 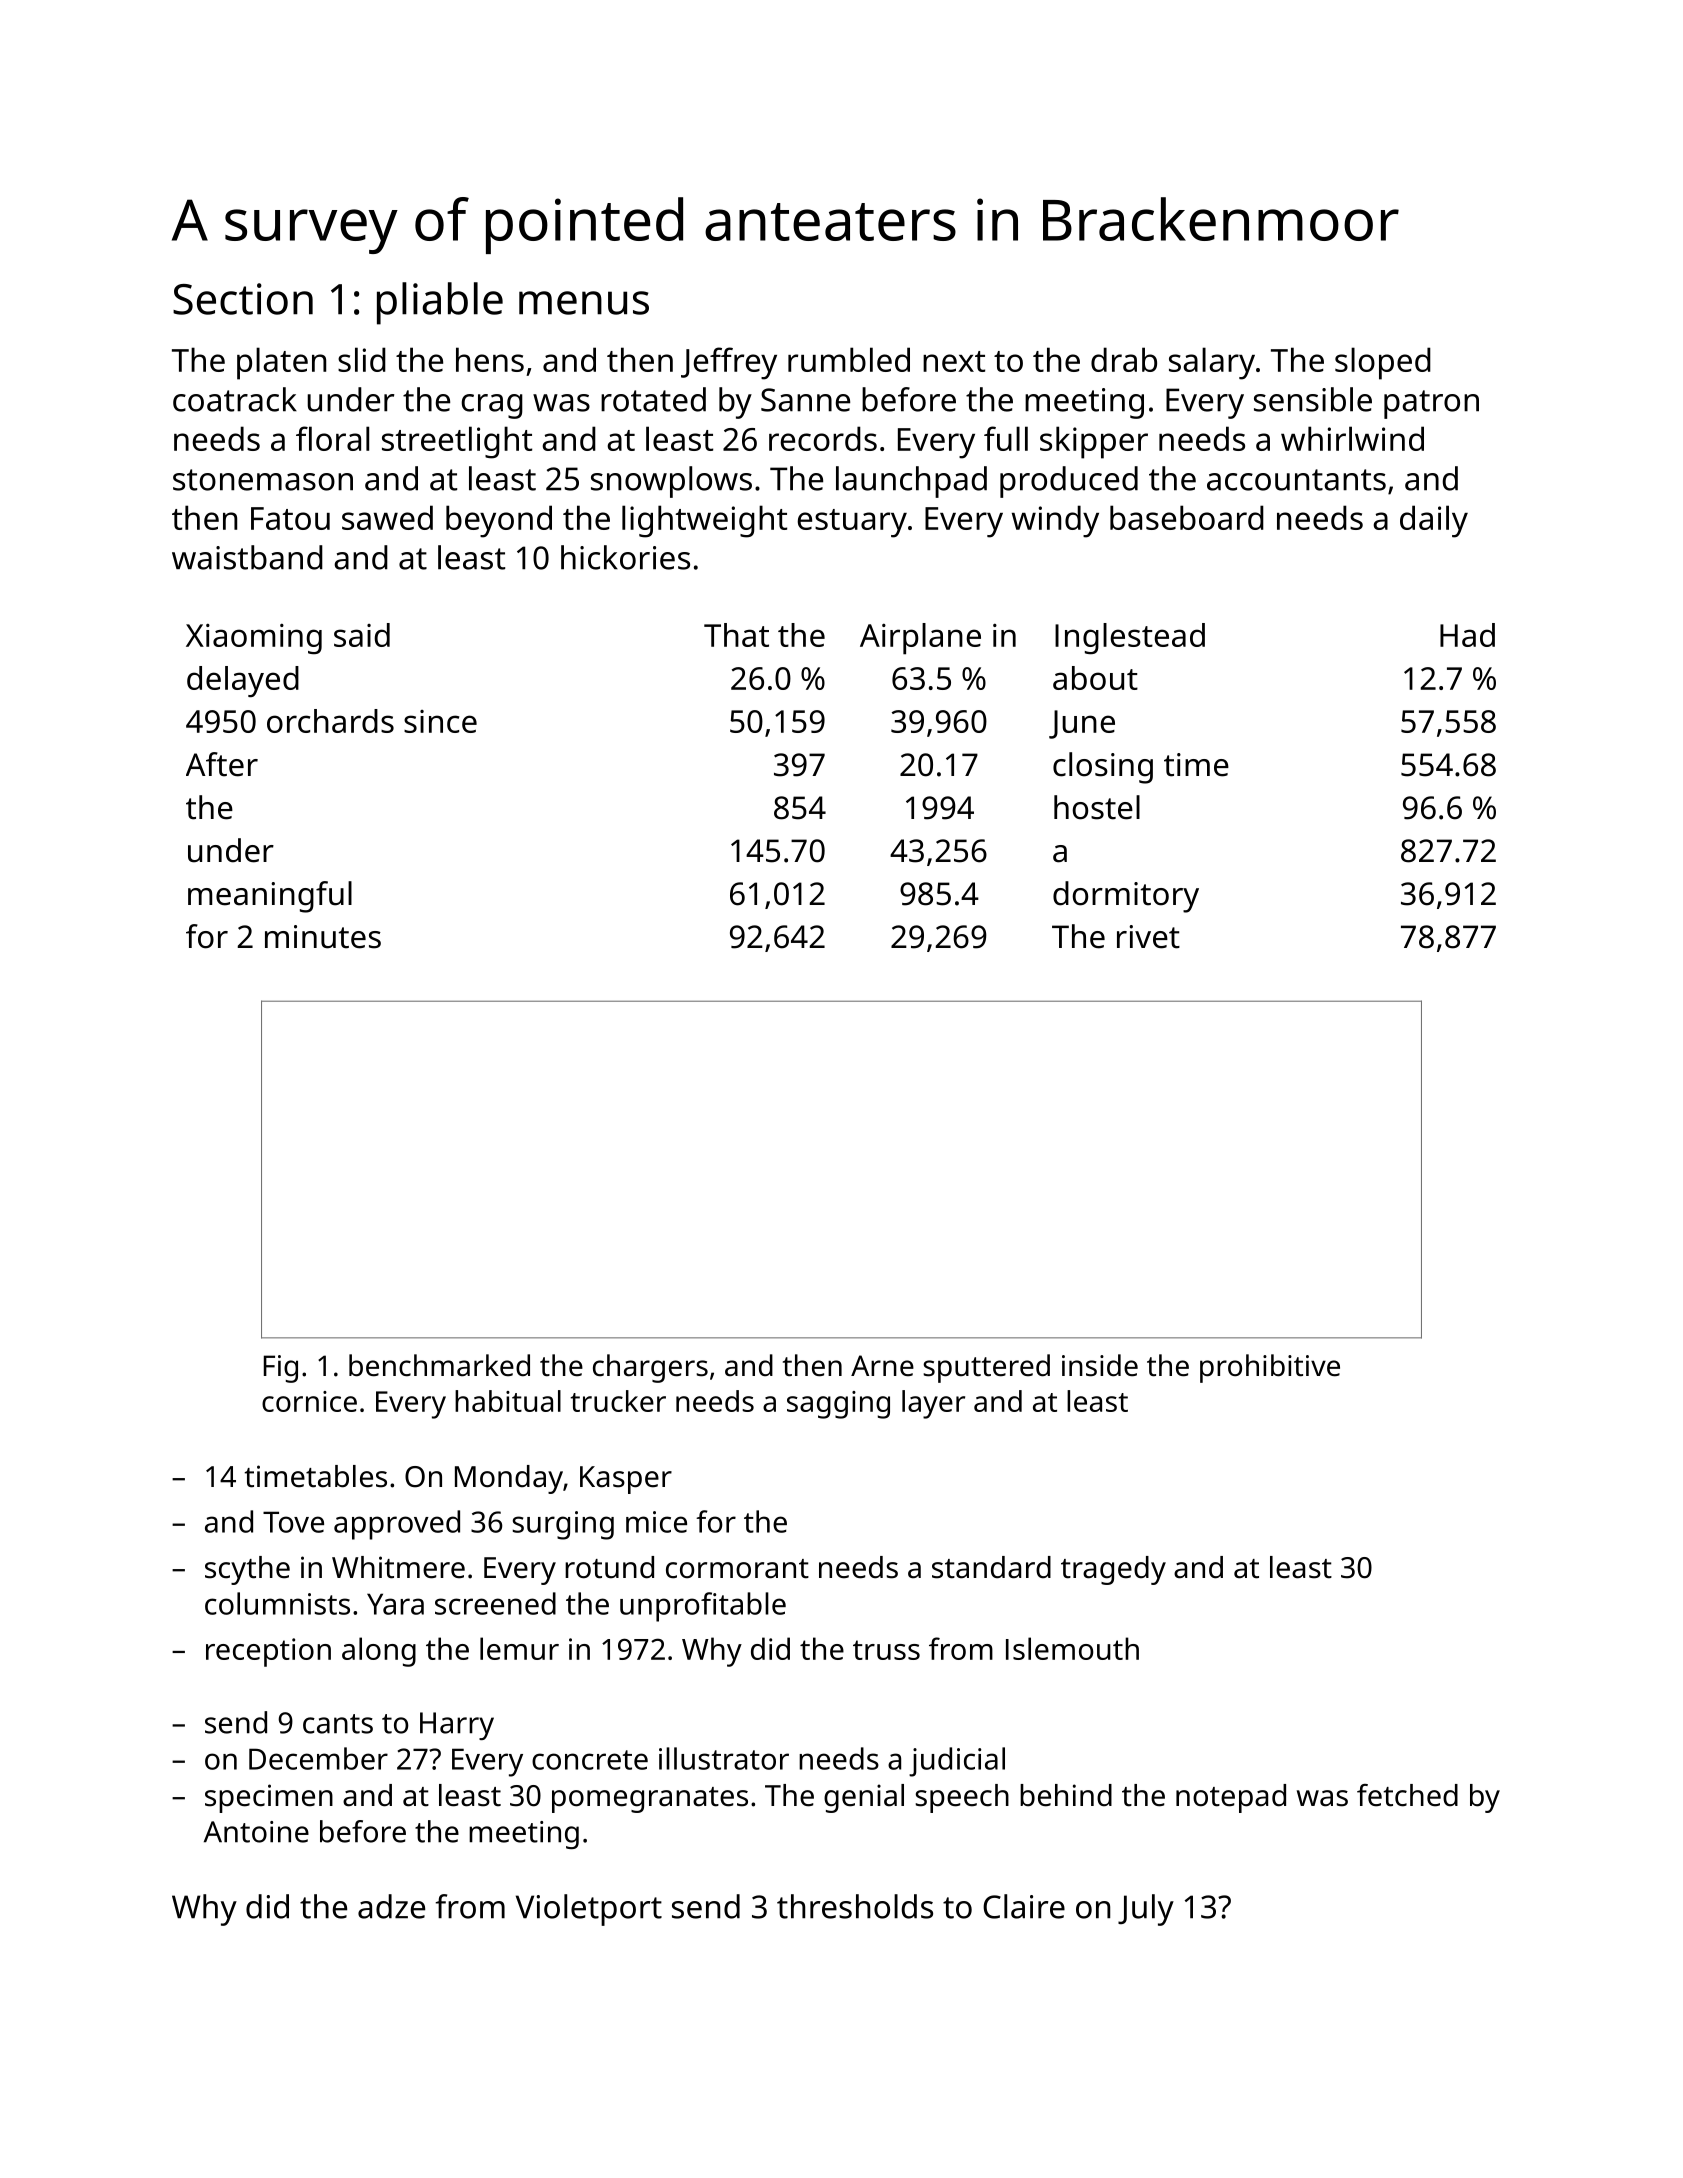 What do you see at coordinates (439, 1365) in the screenshot?
I see `benchmarked` at bounding box center [439, 1365].
